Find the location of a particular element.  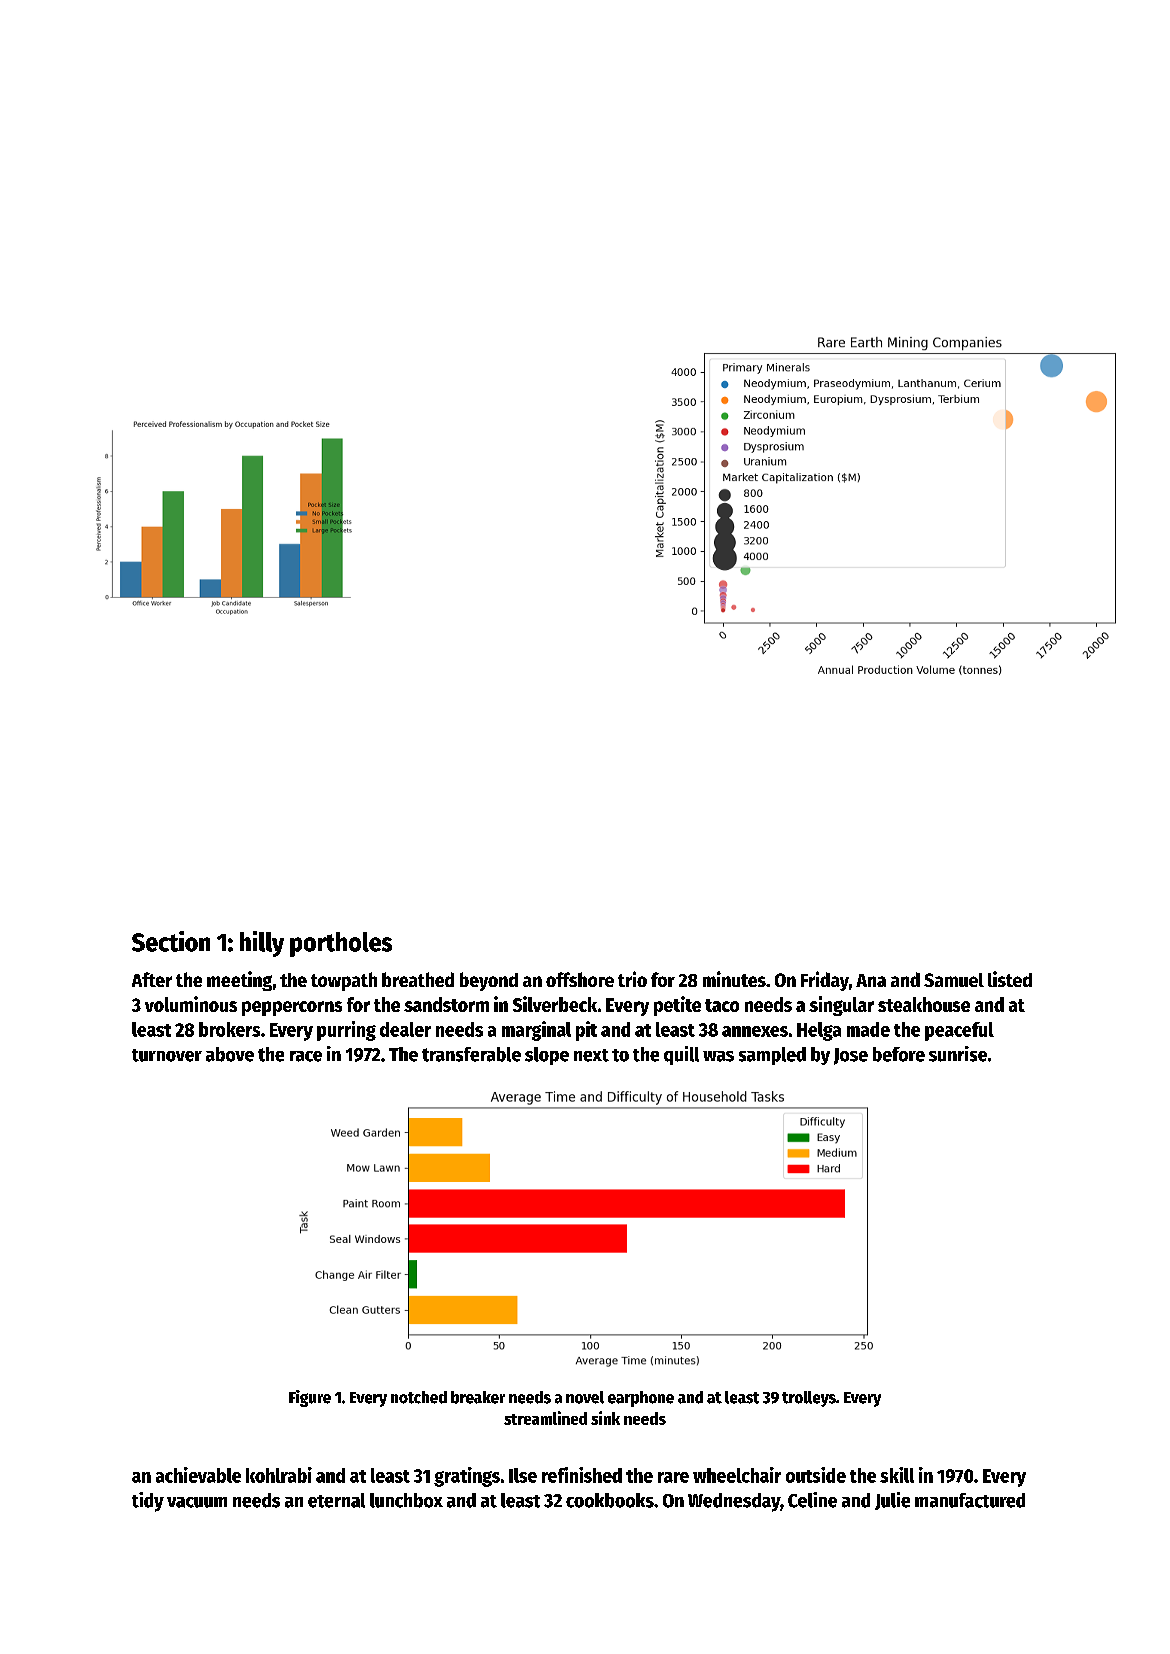

skill is located at coordinates (897, 1475).
